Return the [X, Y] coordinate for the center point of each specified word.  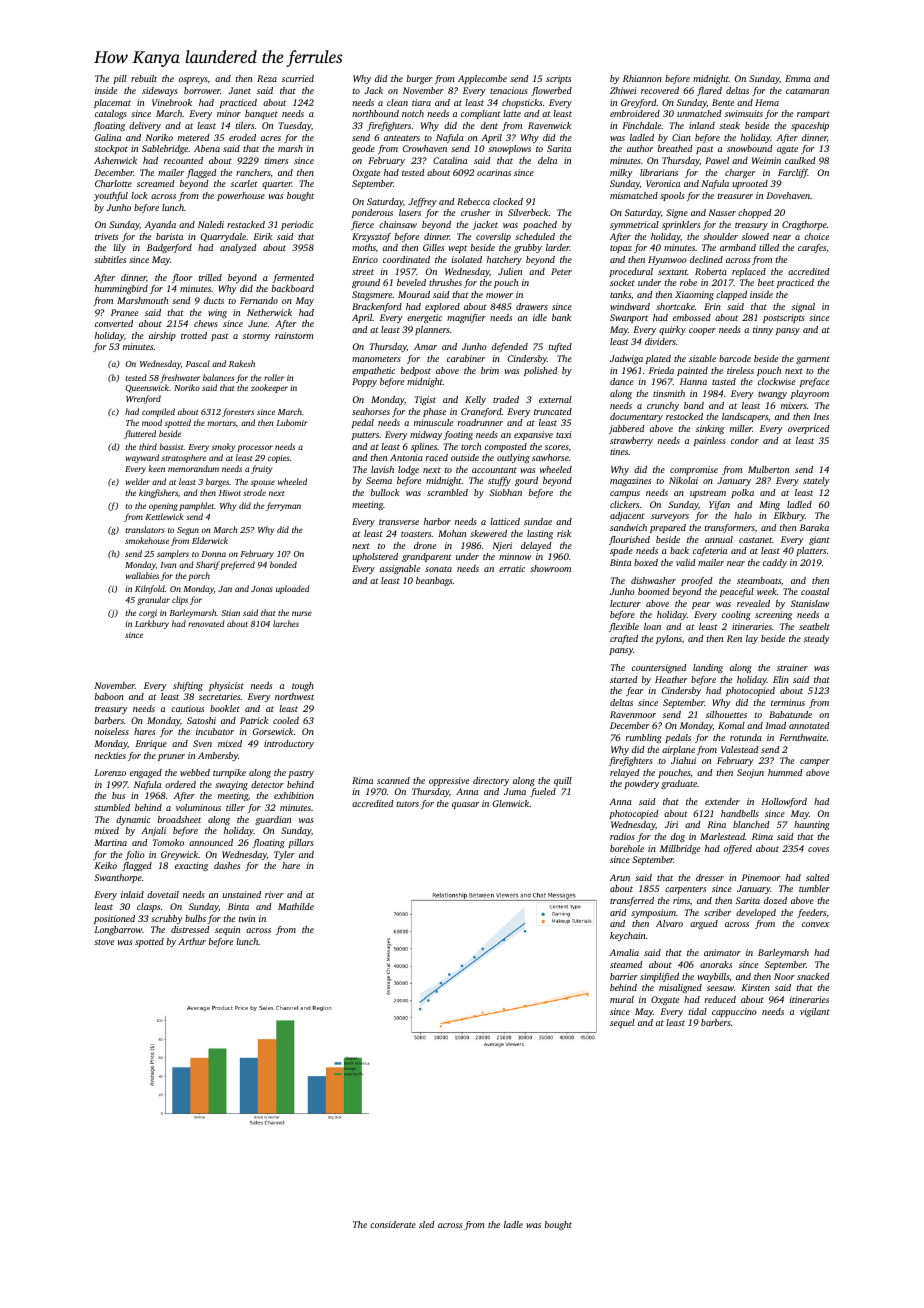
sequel [622, 1023]
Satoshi [201, 720]
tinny [763, 330]
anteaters [402, 138]
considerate [393, 1224]
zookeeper [269, 388]
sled [427, 1224]
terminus [788, 702]
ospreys [193, 80]
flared [709, 91]
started [624, 679]
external [555, 399]
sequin [227, 930]
